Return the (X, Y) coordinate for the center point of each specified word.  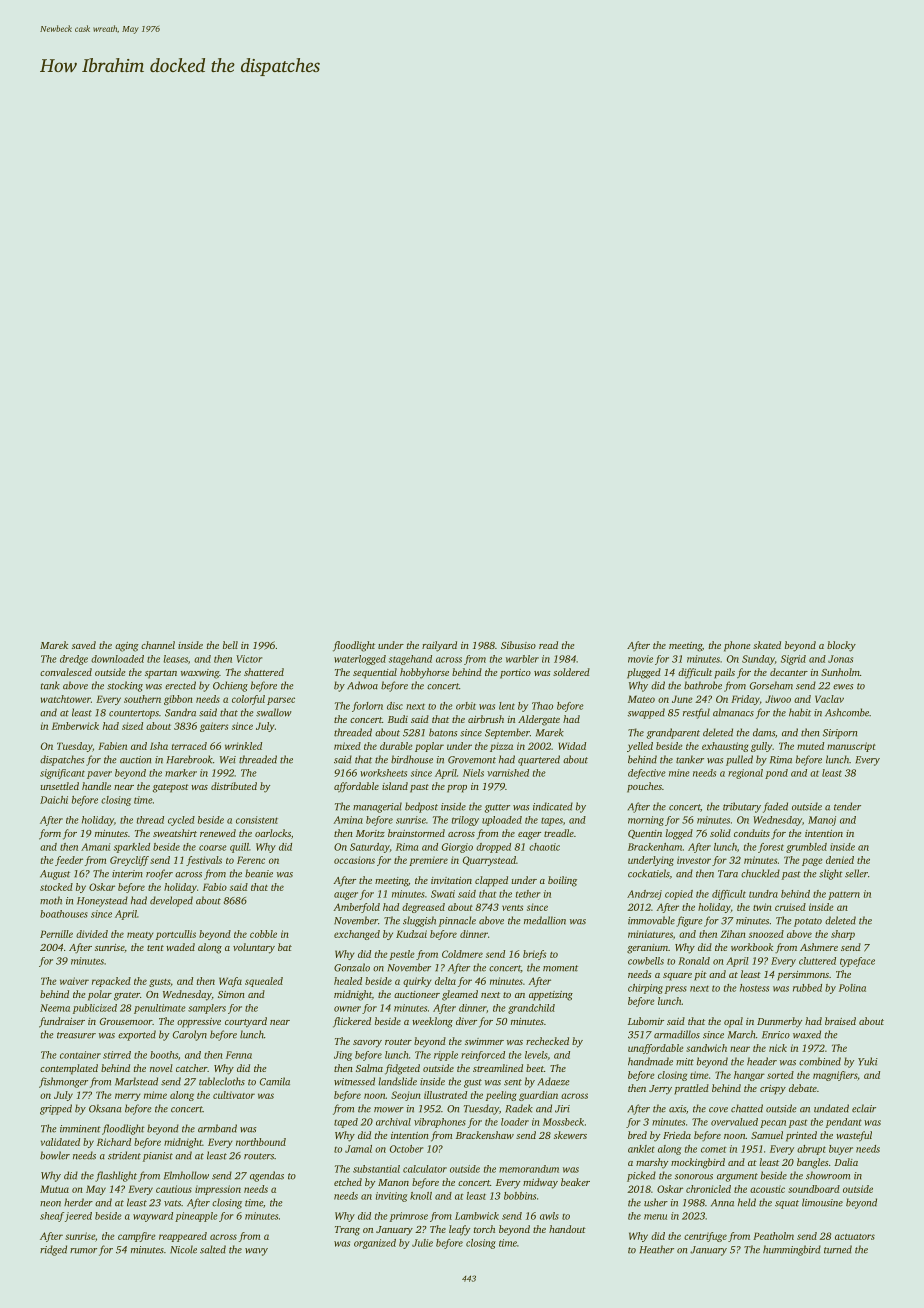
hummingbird (792, 1250)
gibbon (178, 700)
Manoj (822, 821)
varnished (508, 773)
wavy (256, 1252)
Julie (422, 1243)
